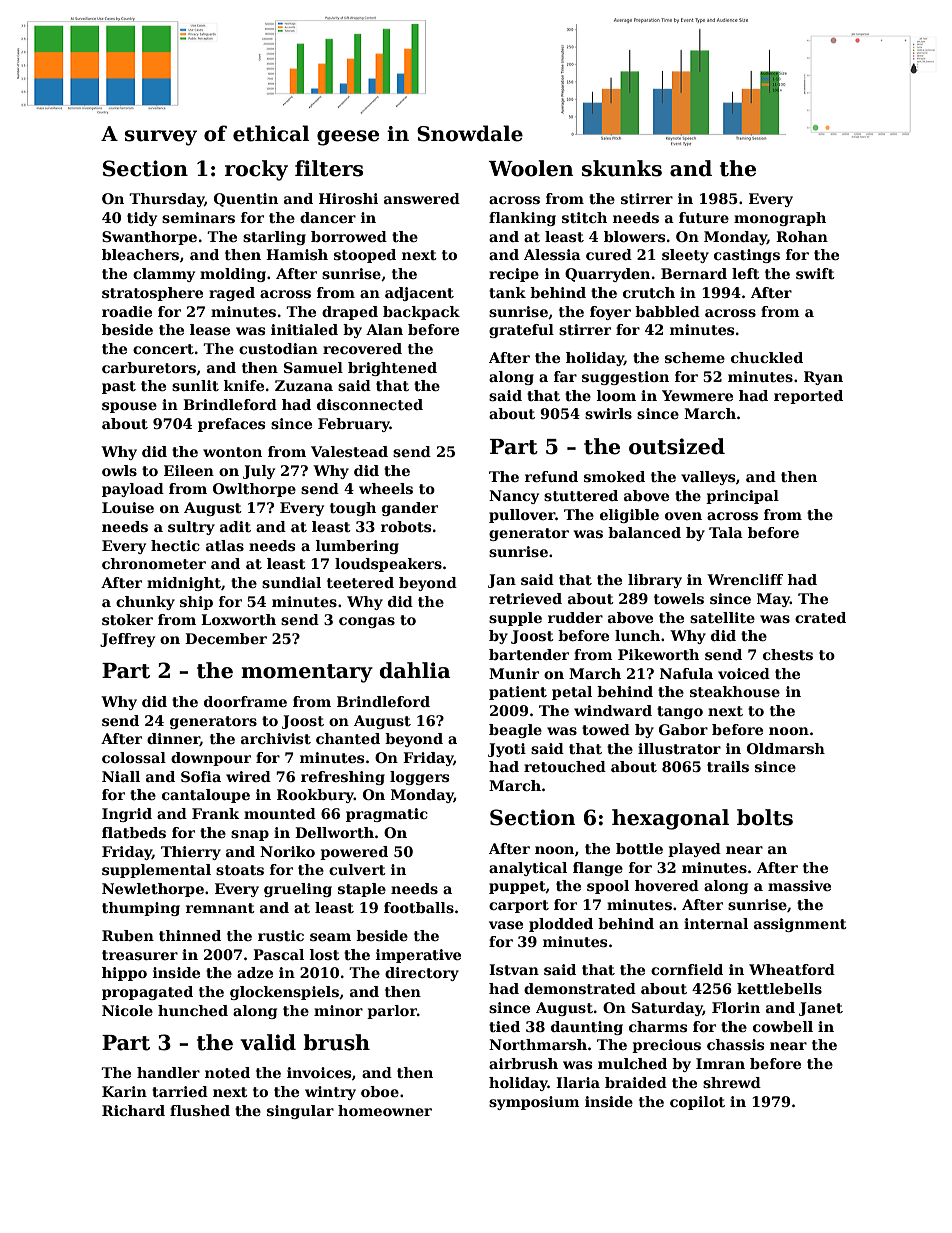 This screenshot has width=952, height=1233. I want to click on symposium, so click(534, 1103).
